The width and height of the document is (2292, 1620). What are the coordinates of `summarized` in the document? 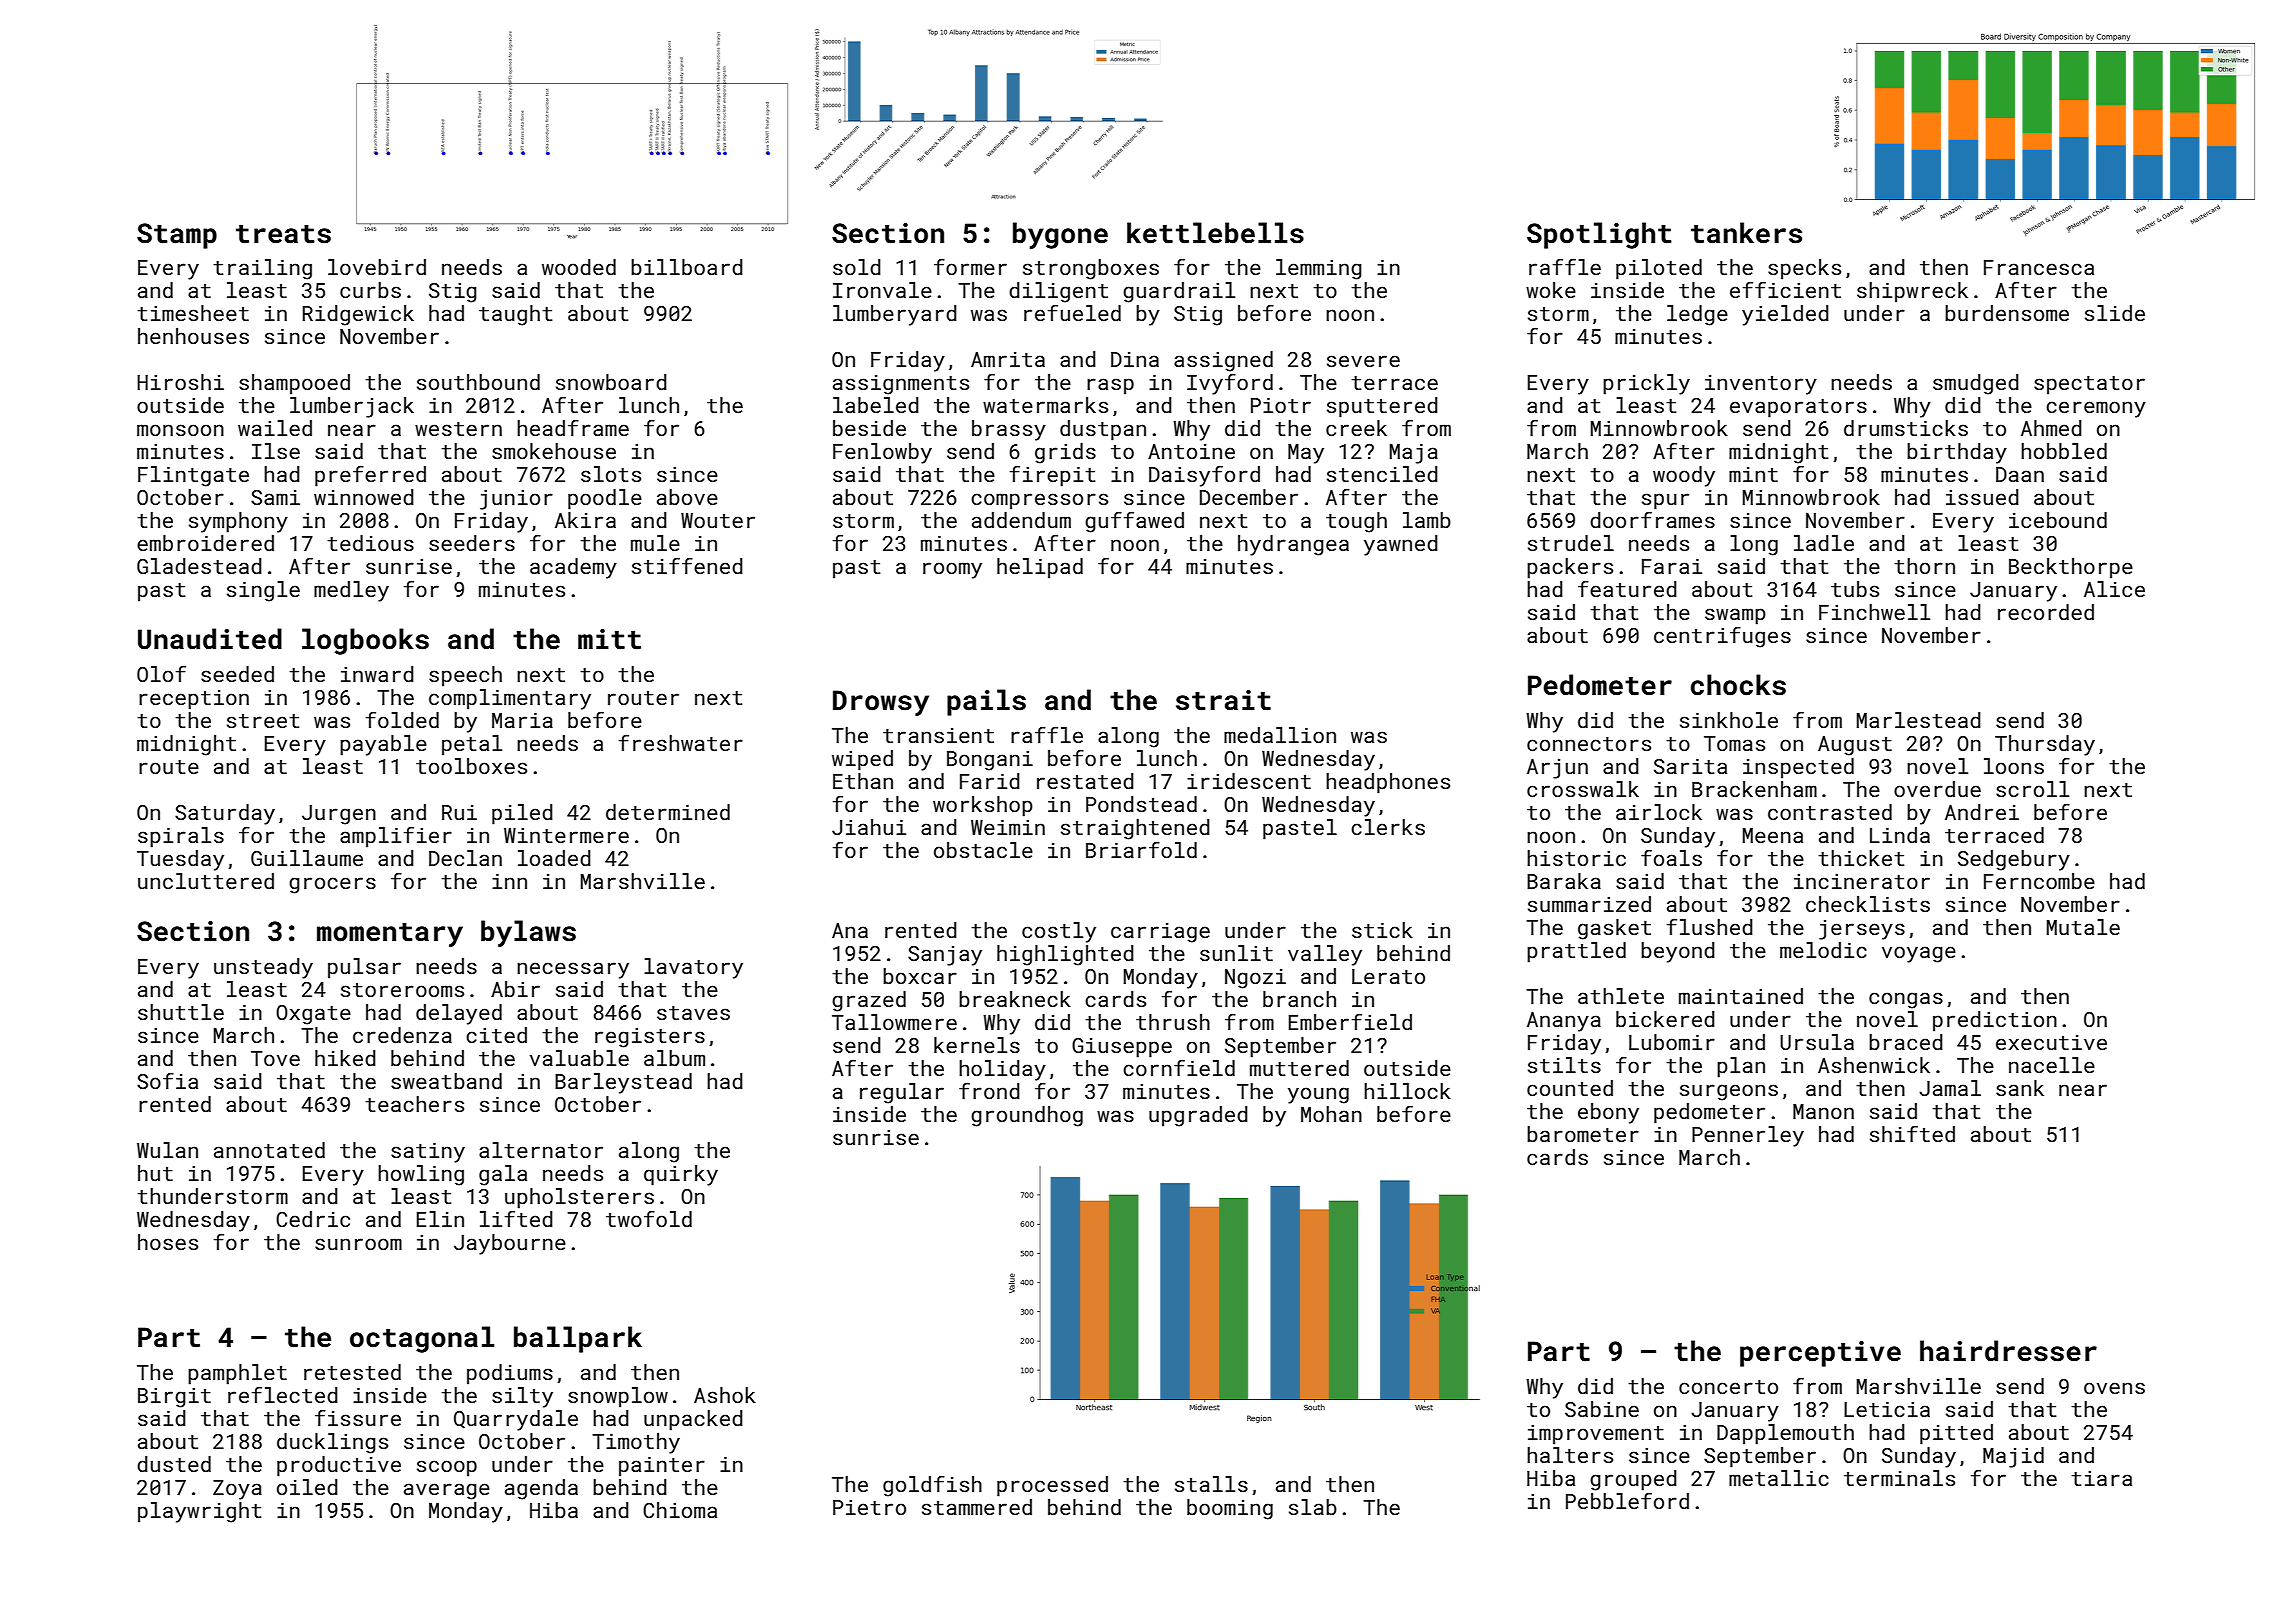 It's located at (1589, 904).
